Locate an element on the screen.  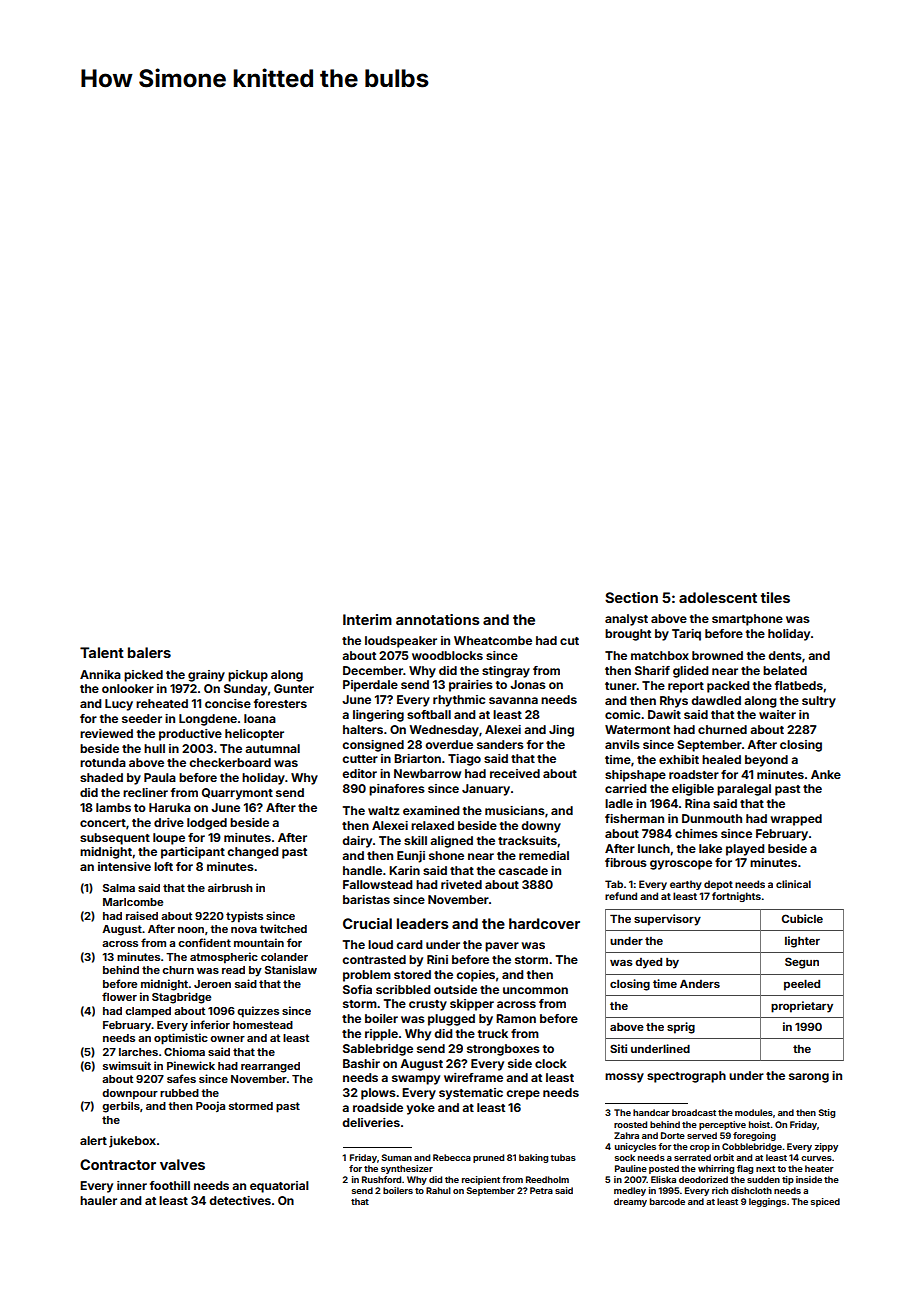
rearranged is located at coordinates (270, 1067).
